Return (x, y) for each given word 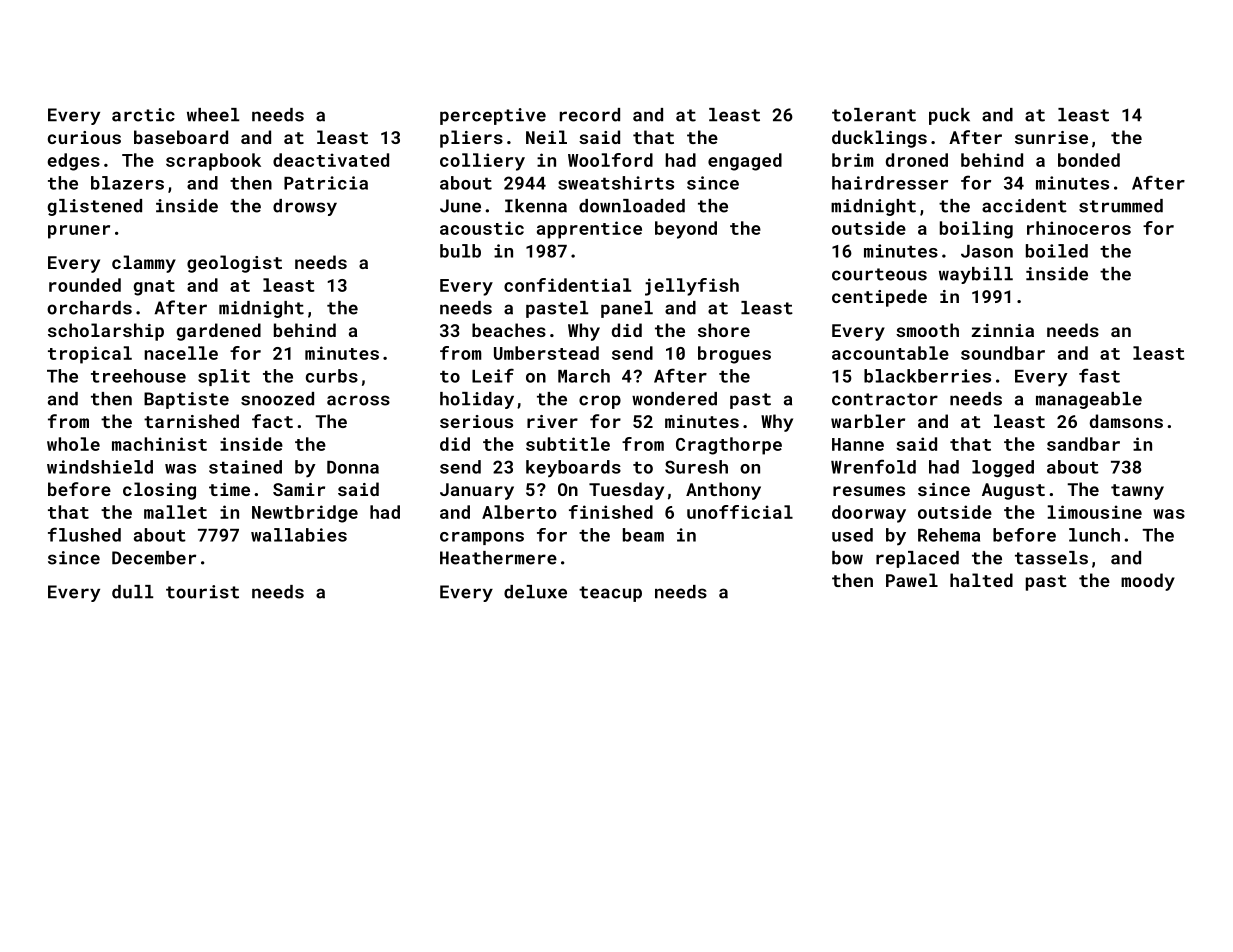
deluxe (535, 592)
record (590, 115)
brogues (734, 355)
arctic (143, 115)
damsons (1126, 421)
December (154, 558)
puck (949, 116)
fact (272, 421)
